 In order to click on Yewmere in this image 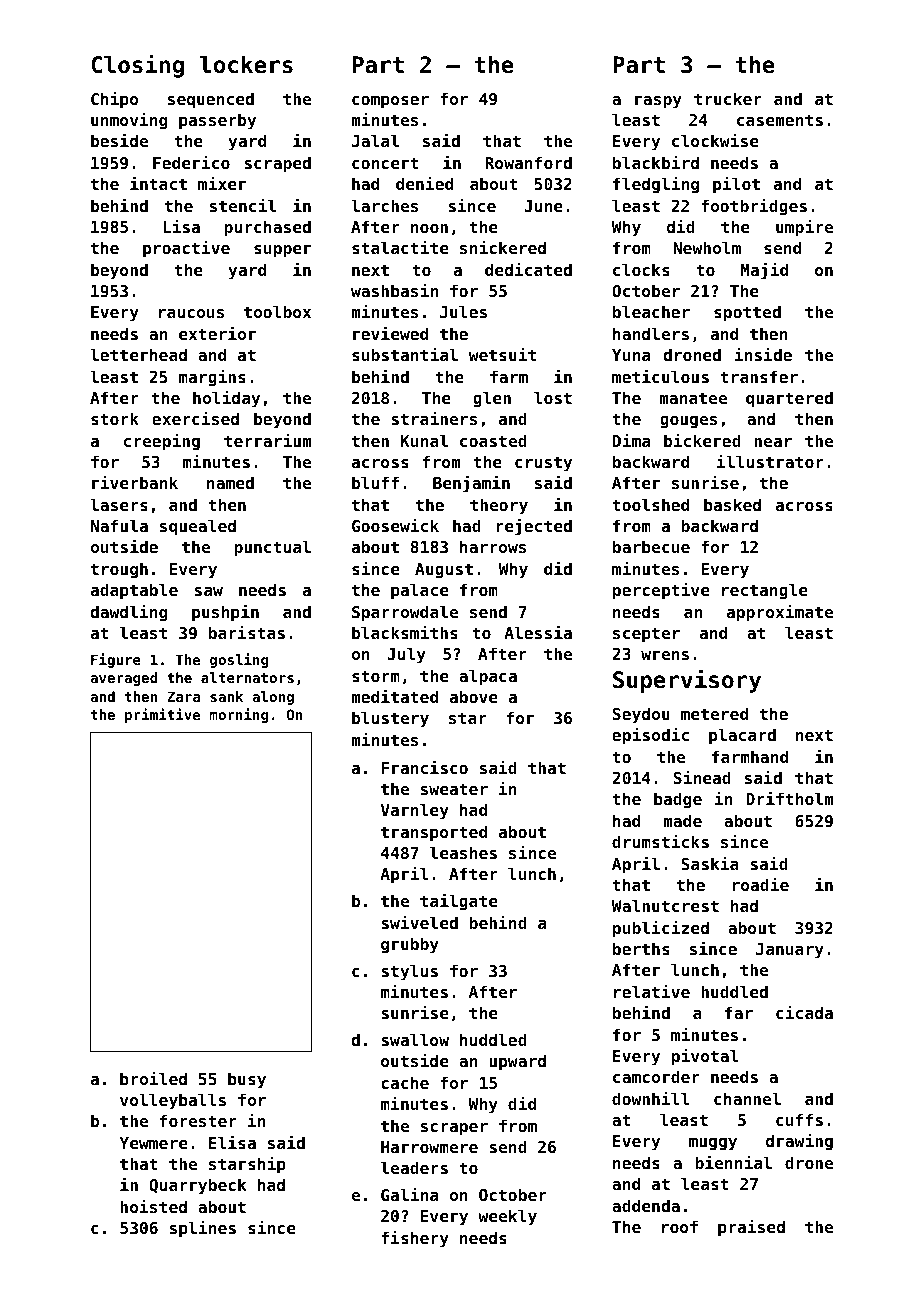, I will do `click(153, 1143)`.
